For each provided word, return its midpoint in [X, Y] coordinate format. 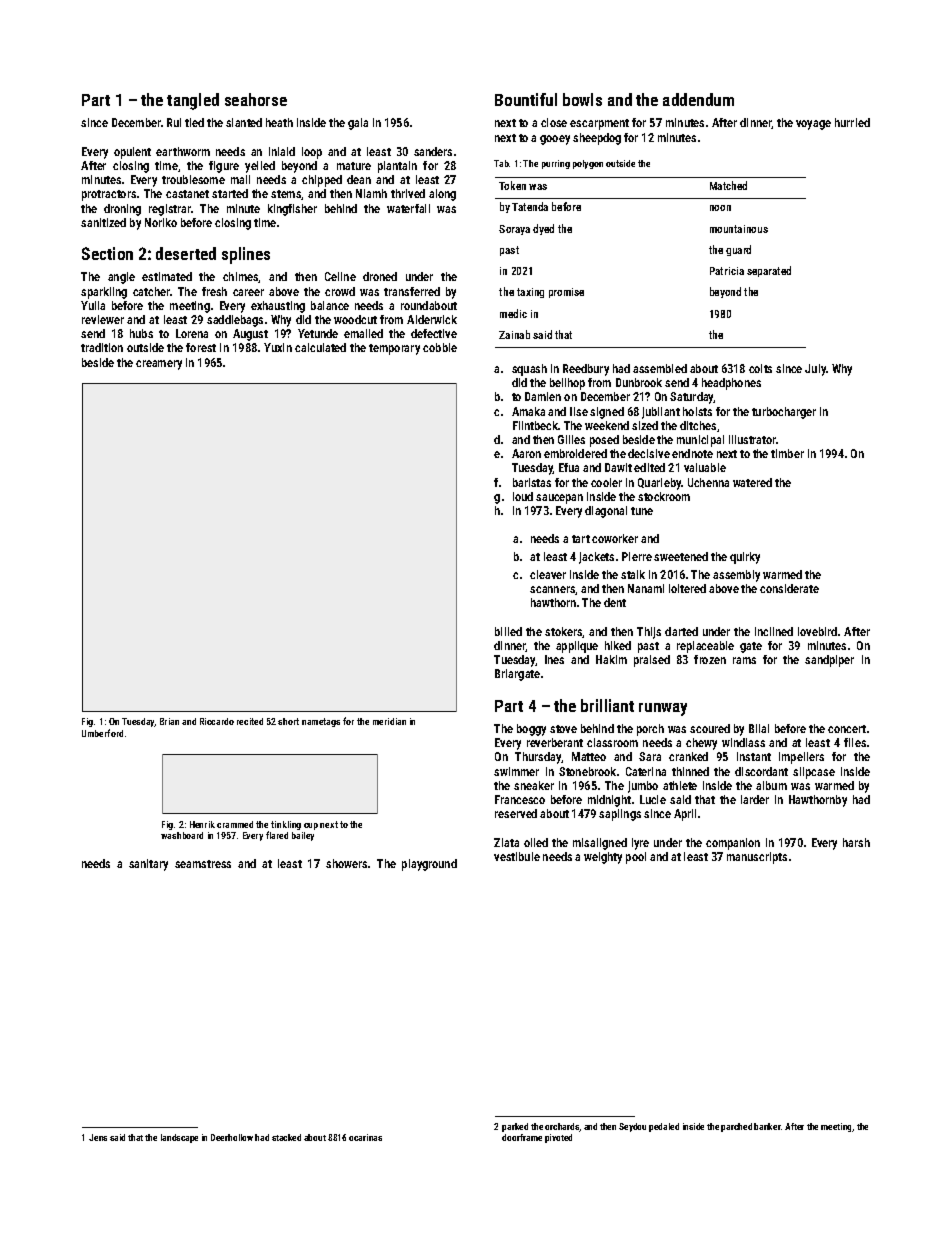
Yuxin [278, 347]
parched [736, 1127]
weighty [603, 858]
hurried [852, 122]
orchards [562, 1126]
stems [286, 195]
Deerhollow [232, 1137]
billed [508, 631]
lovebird [817, 631]
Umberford [102, 733]
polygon [588, 164]
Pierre [637, 556]
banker [767, 1126]
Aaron [526, 453]
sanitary [148, 865]
